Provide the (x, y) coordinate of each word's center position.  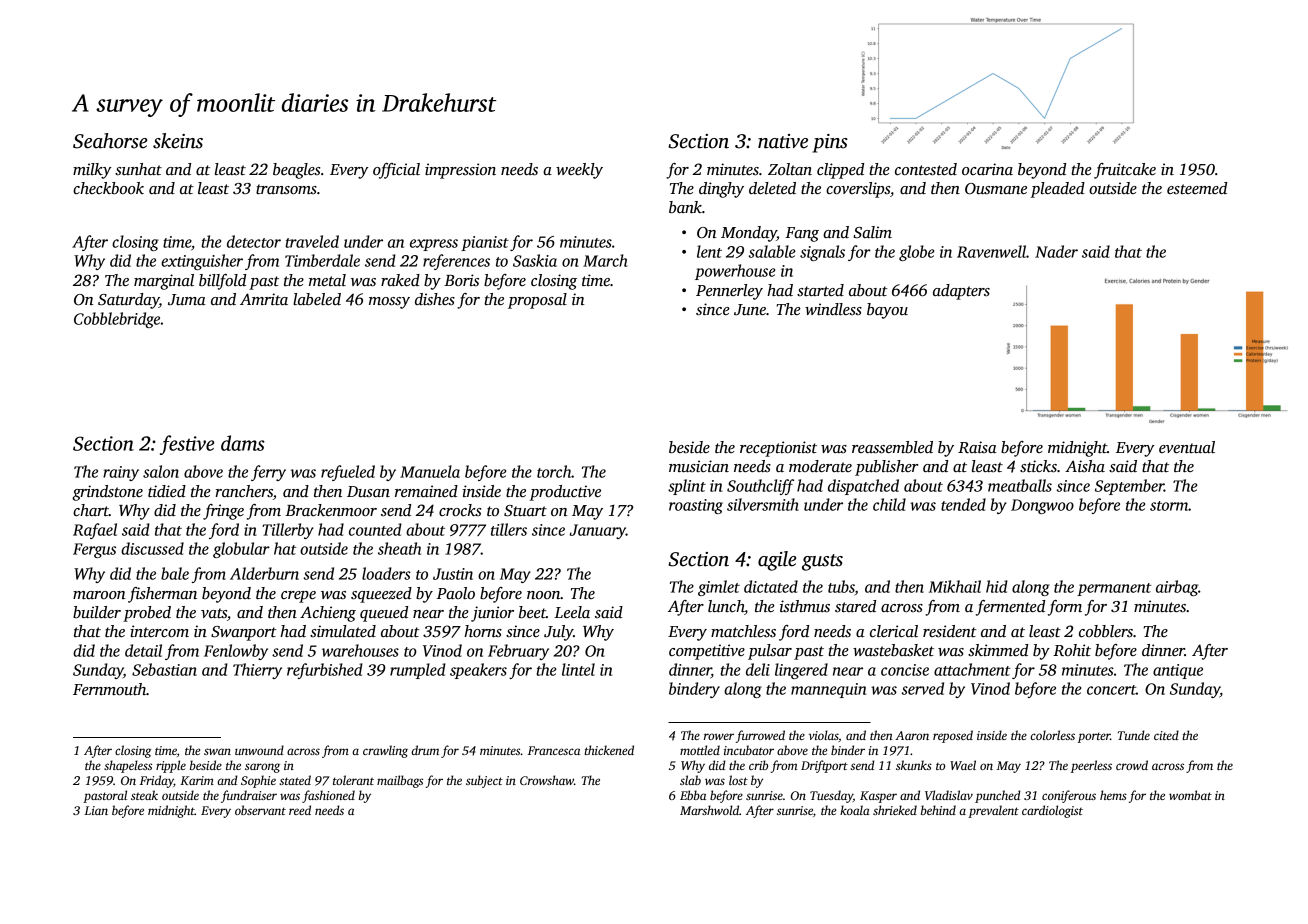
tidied (167, 491)
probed (147, 614)
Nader (1056, 251)
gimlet (719, 588)
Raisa (977, 447)
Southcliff (760, 487)
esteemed (1197, 188)
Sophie (258, 781)
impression (460, 171)
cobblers (1106, 631)
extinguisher (202, 262)
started (820, 290)
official (396, 171)
